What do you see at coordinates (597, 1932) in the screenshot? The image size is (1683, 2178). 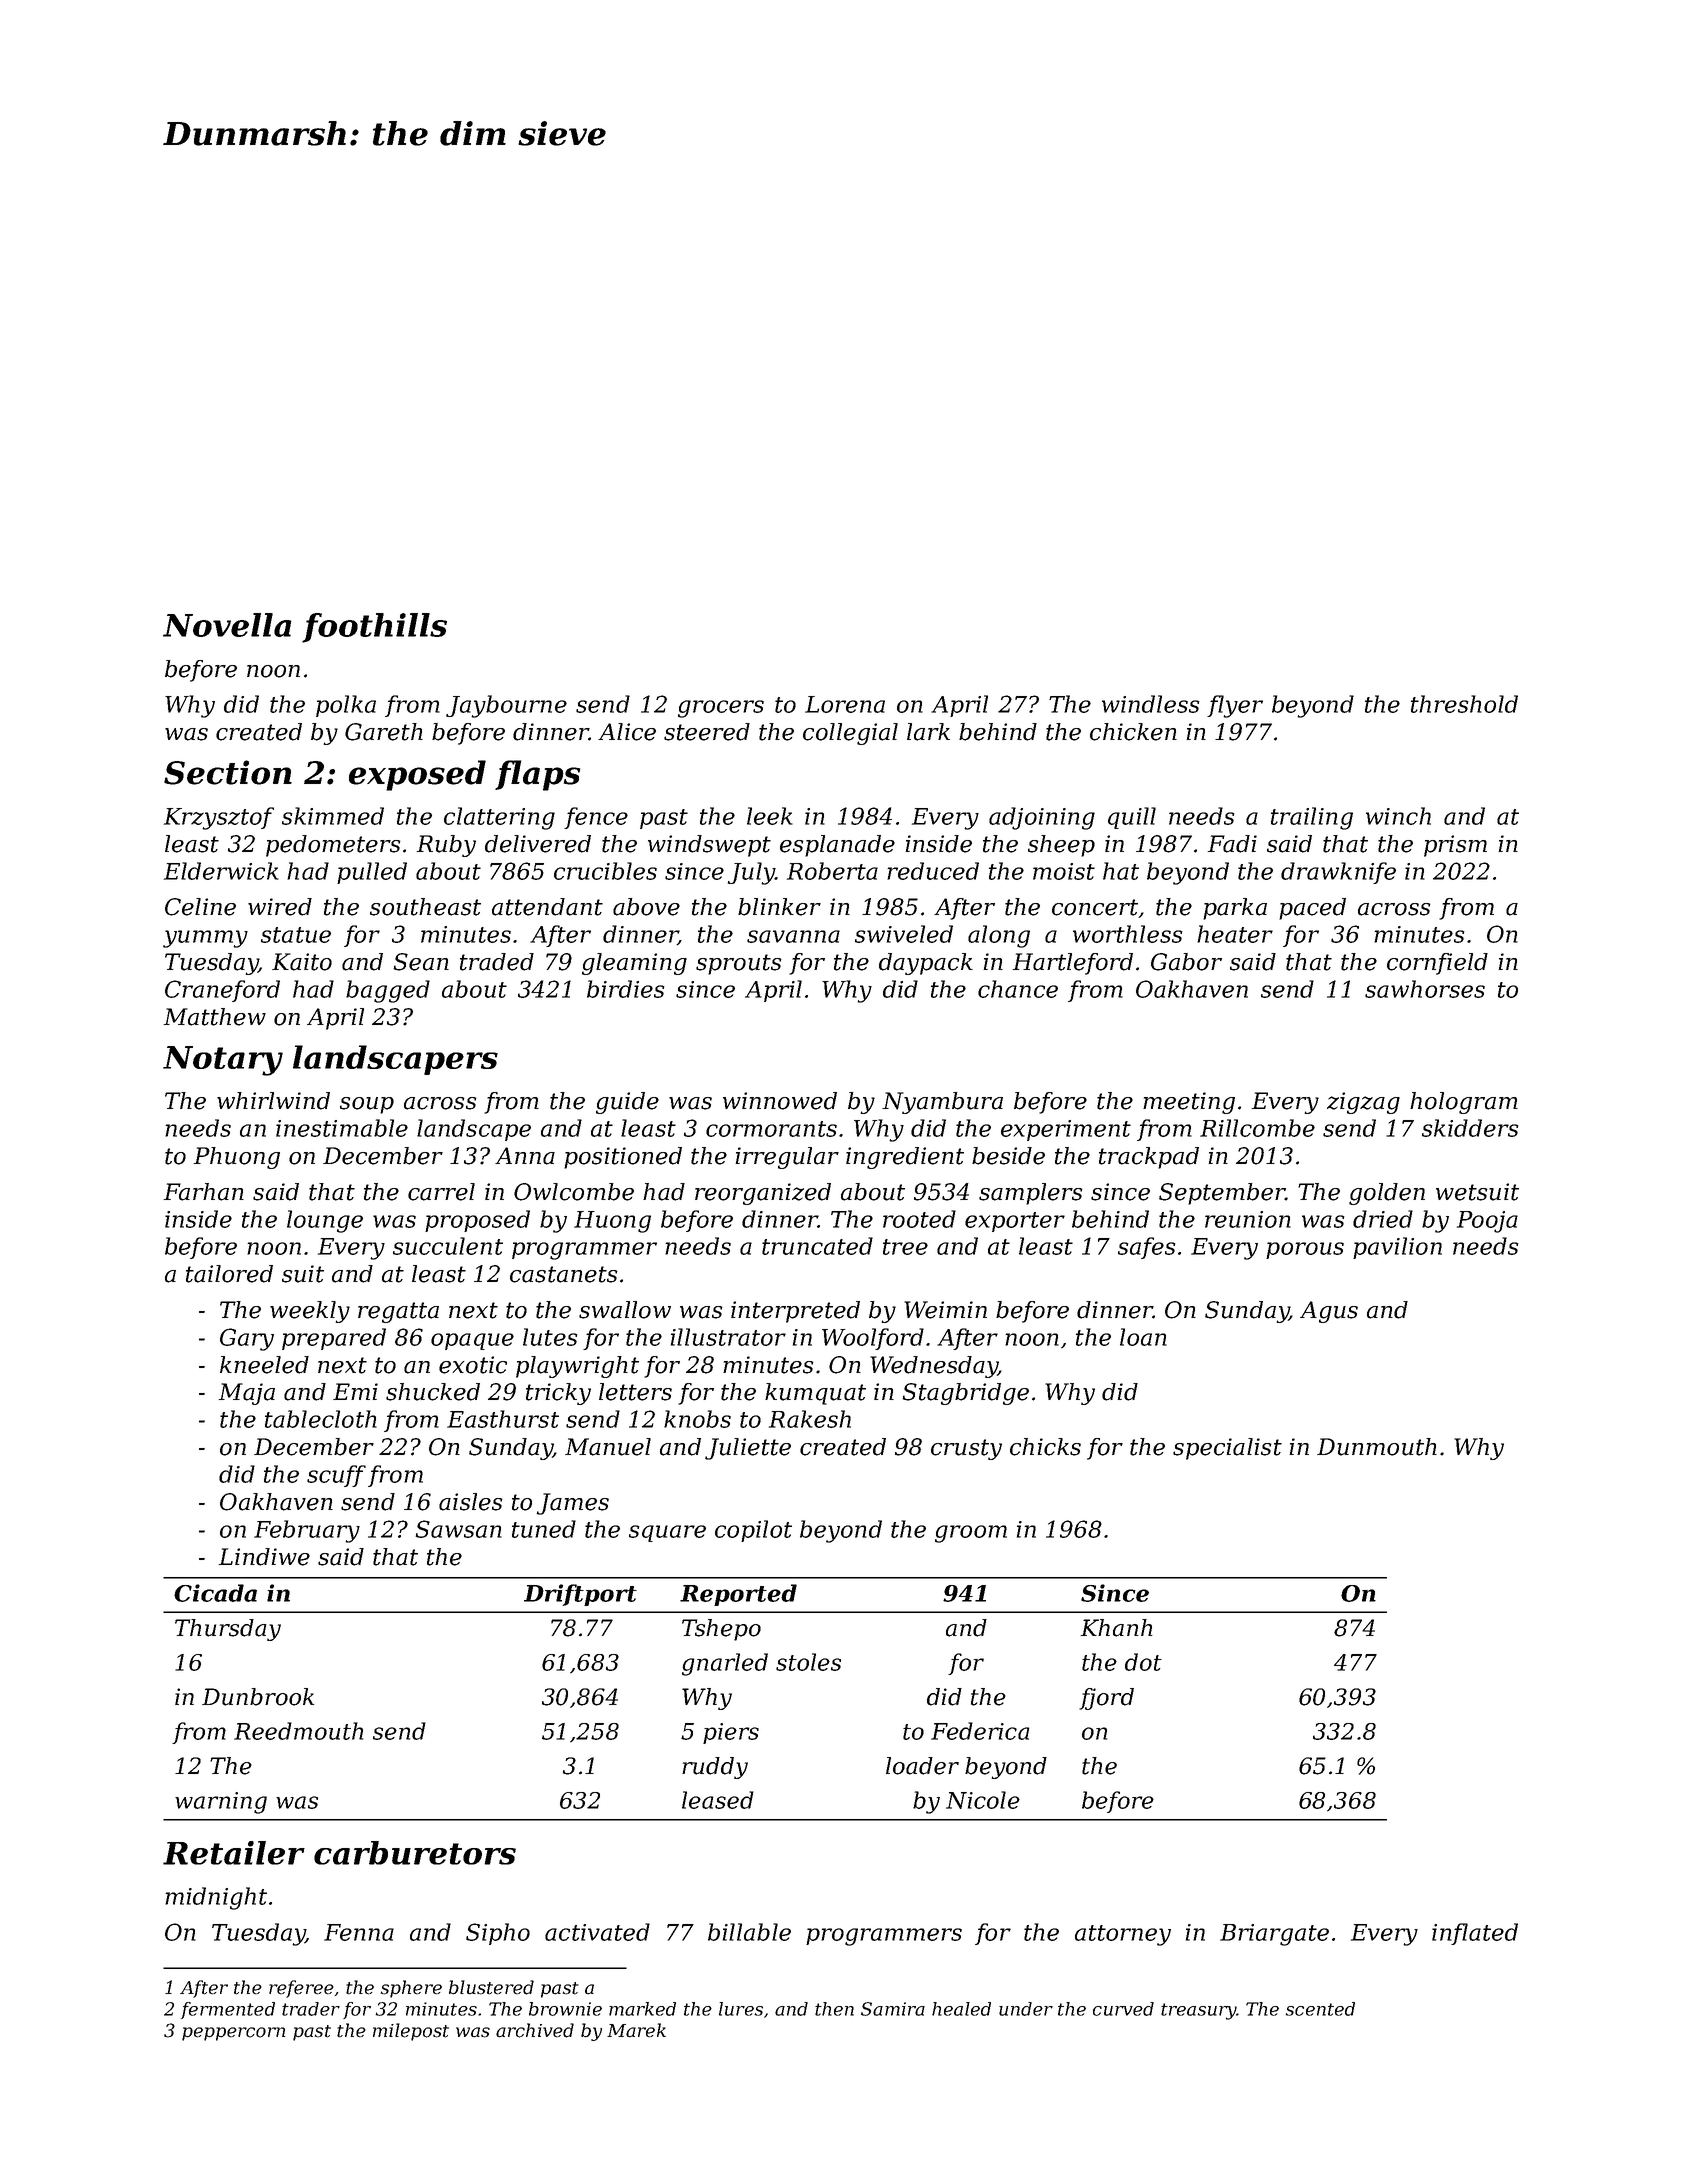 I see `activated` at bounding box center [597, 1932].
